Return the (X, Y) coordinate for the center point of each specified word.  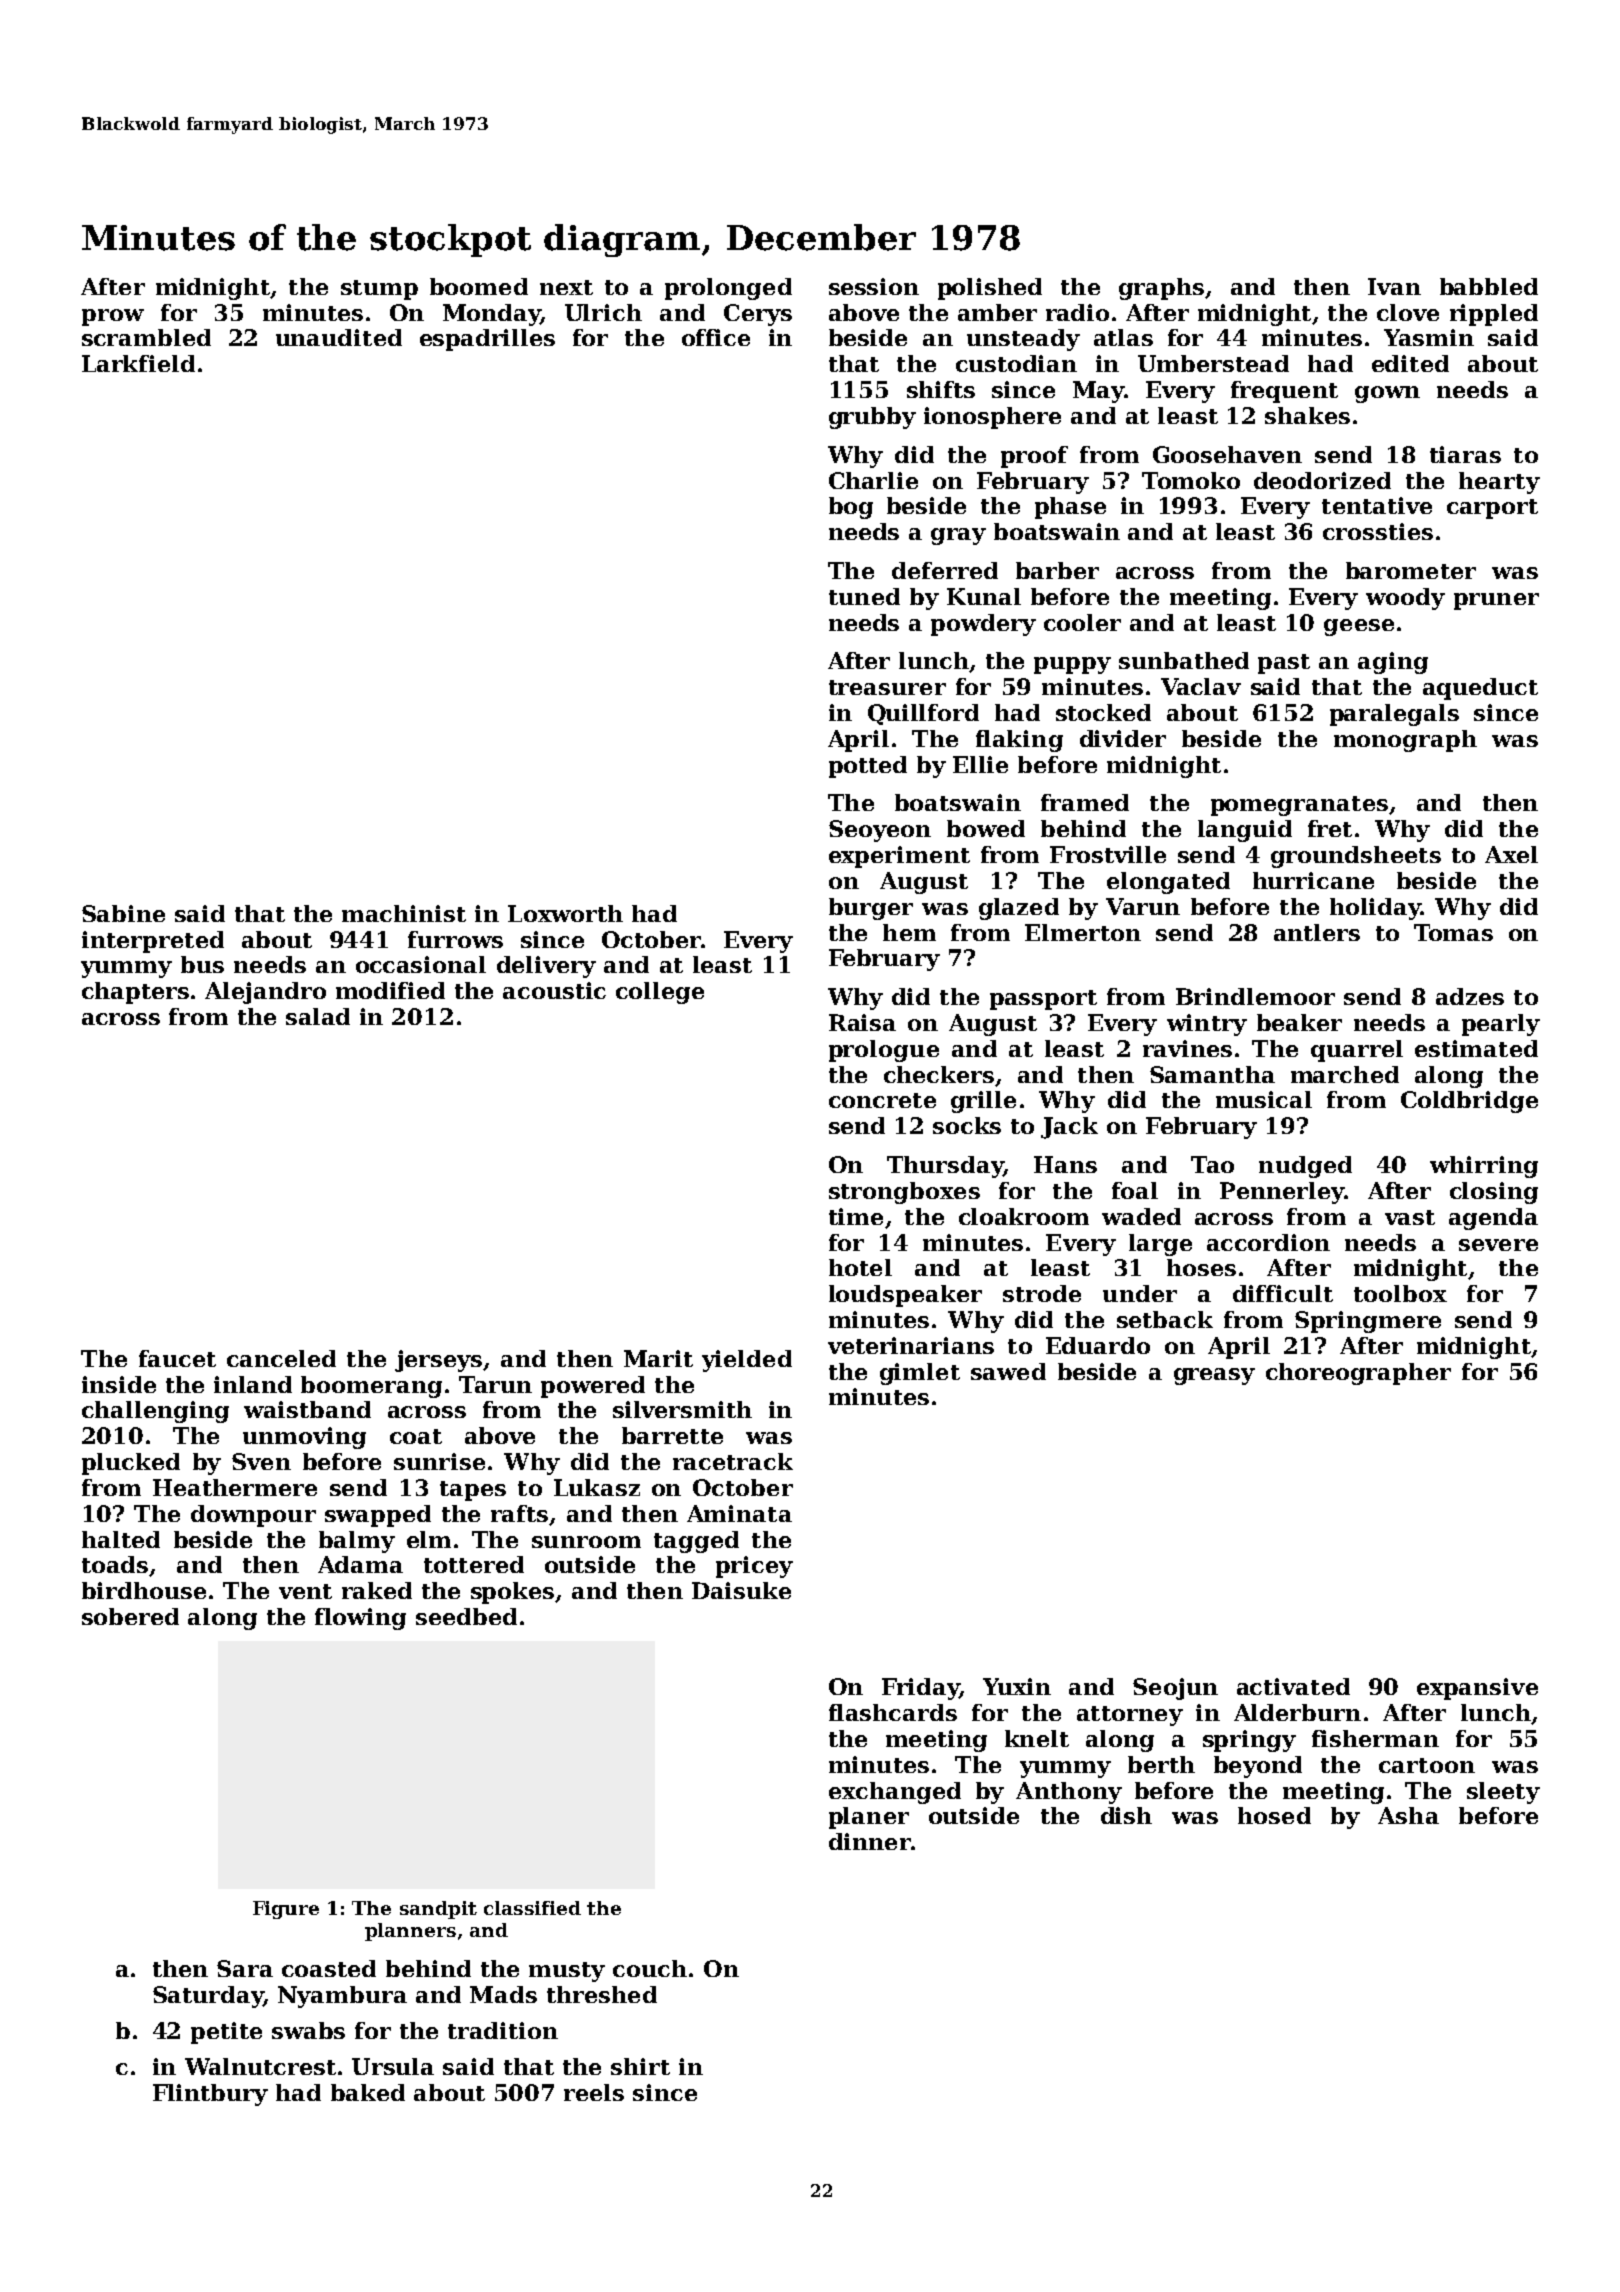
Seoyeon (880, 831)
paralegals (1394, 715)
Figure (286, 1910)
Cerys (758, 315)
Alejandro (265, 993)
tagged (696, 1542)
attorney (1130, 1716)
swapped (378, 1516)
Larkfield (138, 363)
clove (1408, 312)
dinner (870, 1841)
